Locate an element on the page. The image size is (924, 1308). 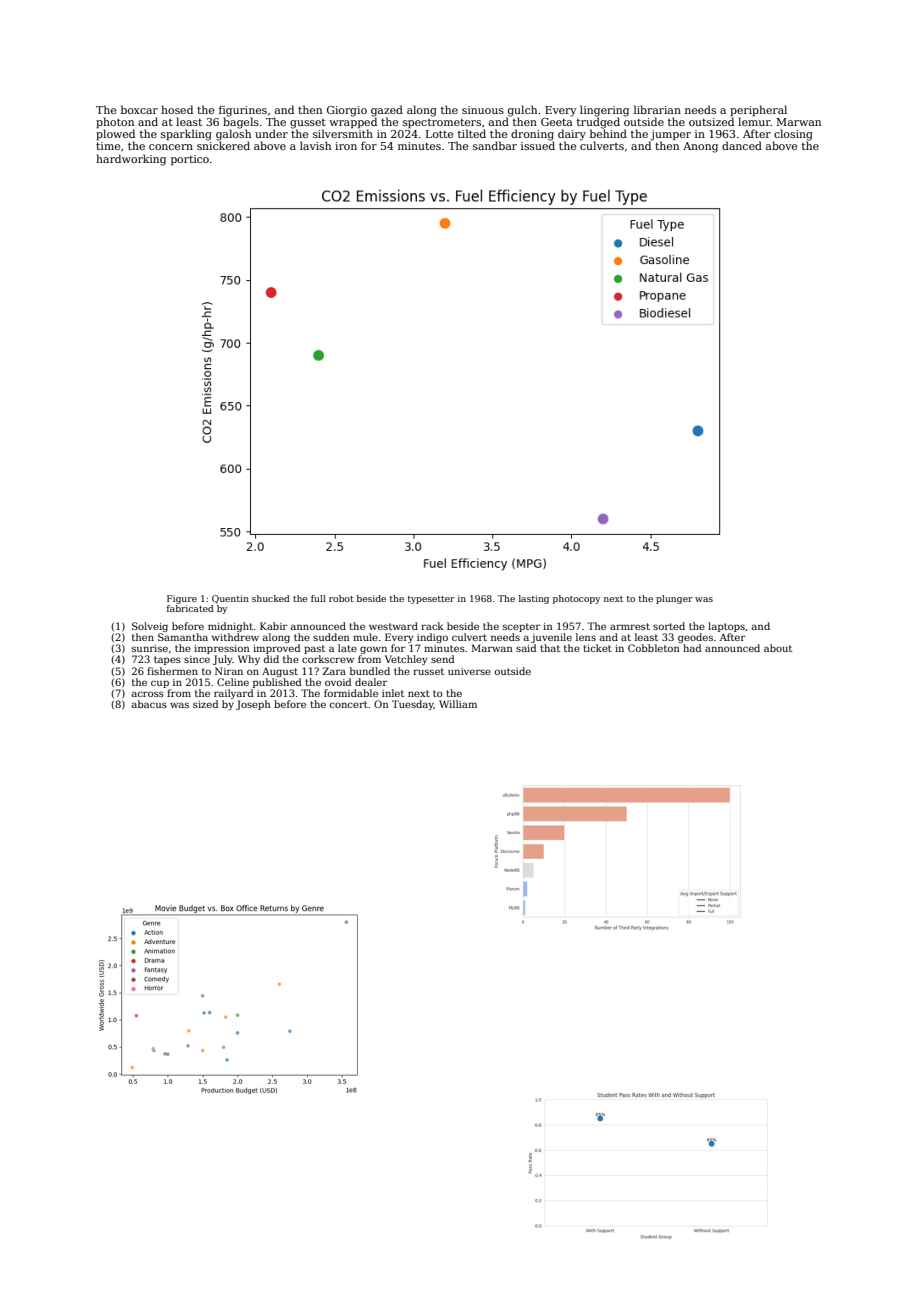
plunger is located at coordinates (674, 599).
